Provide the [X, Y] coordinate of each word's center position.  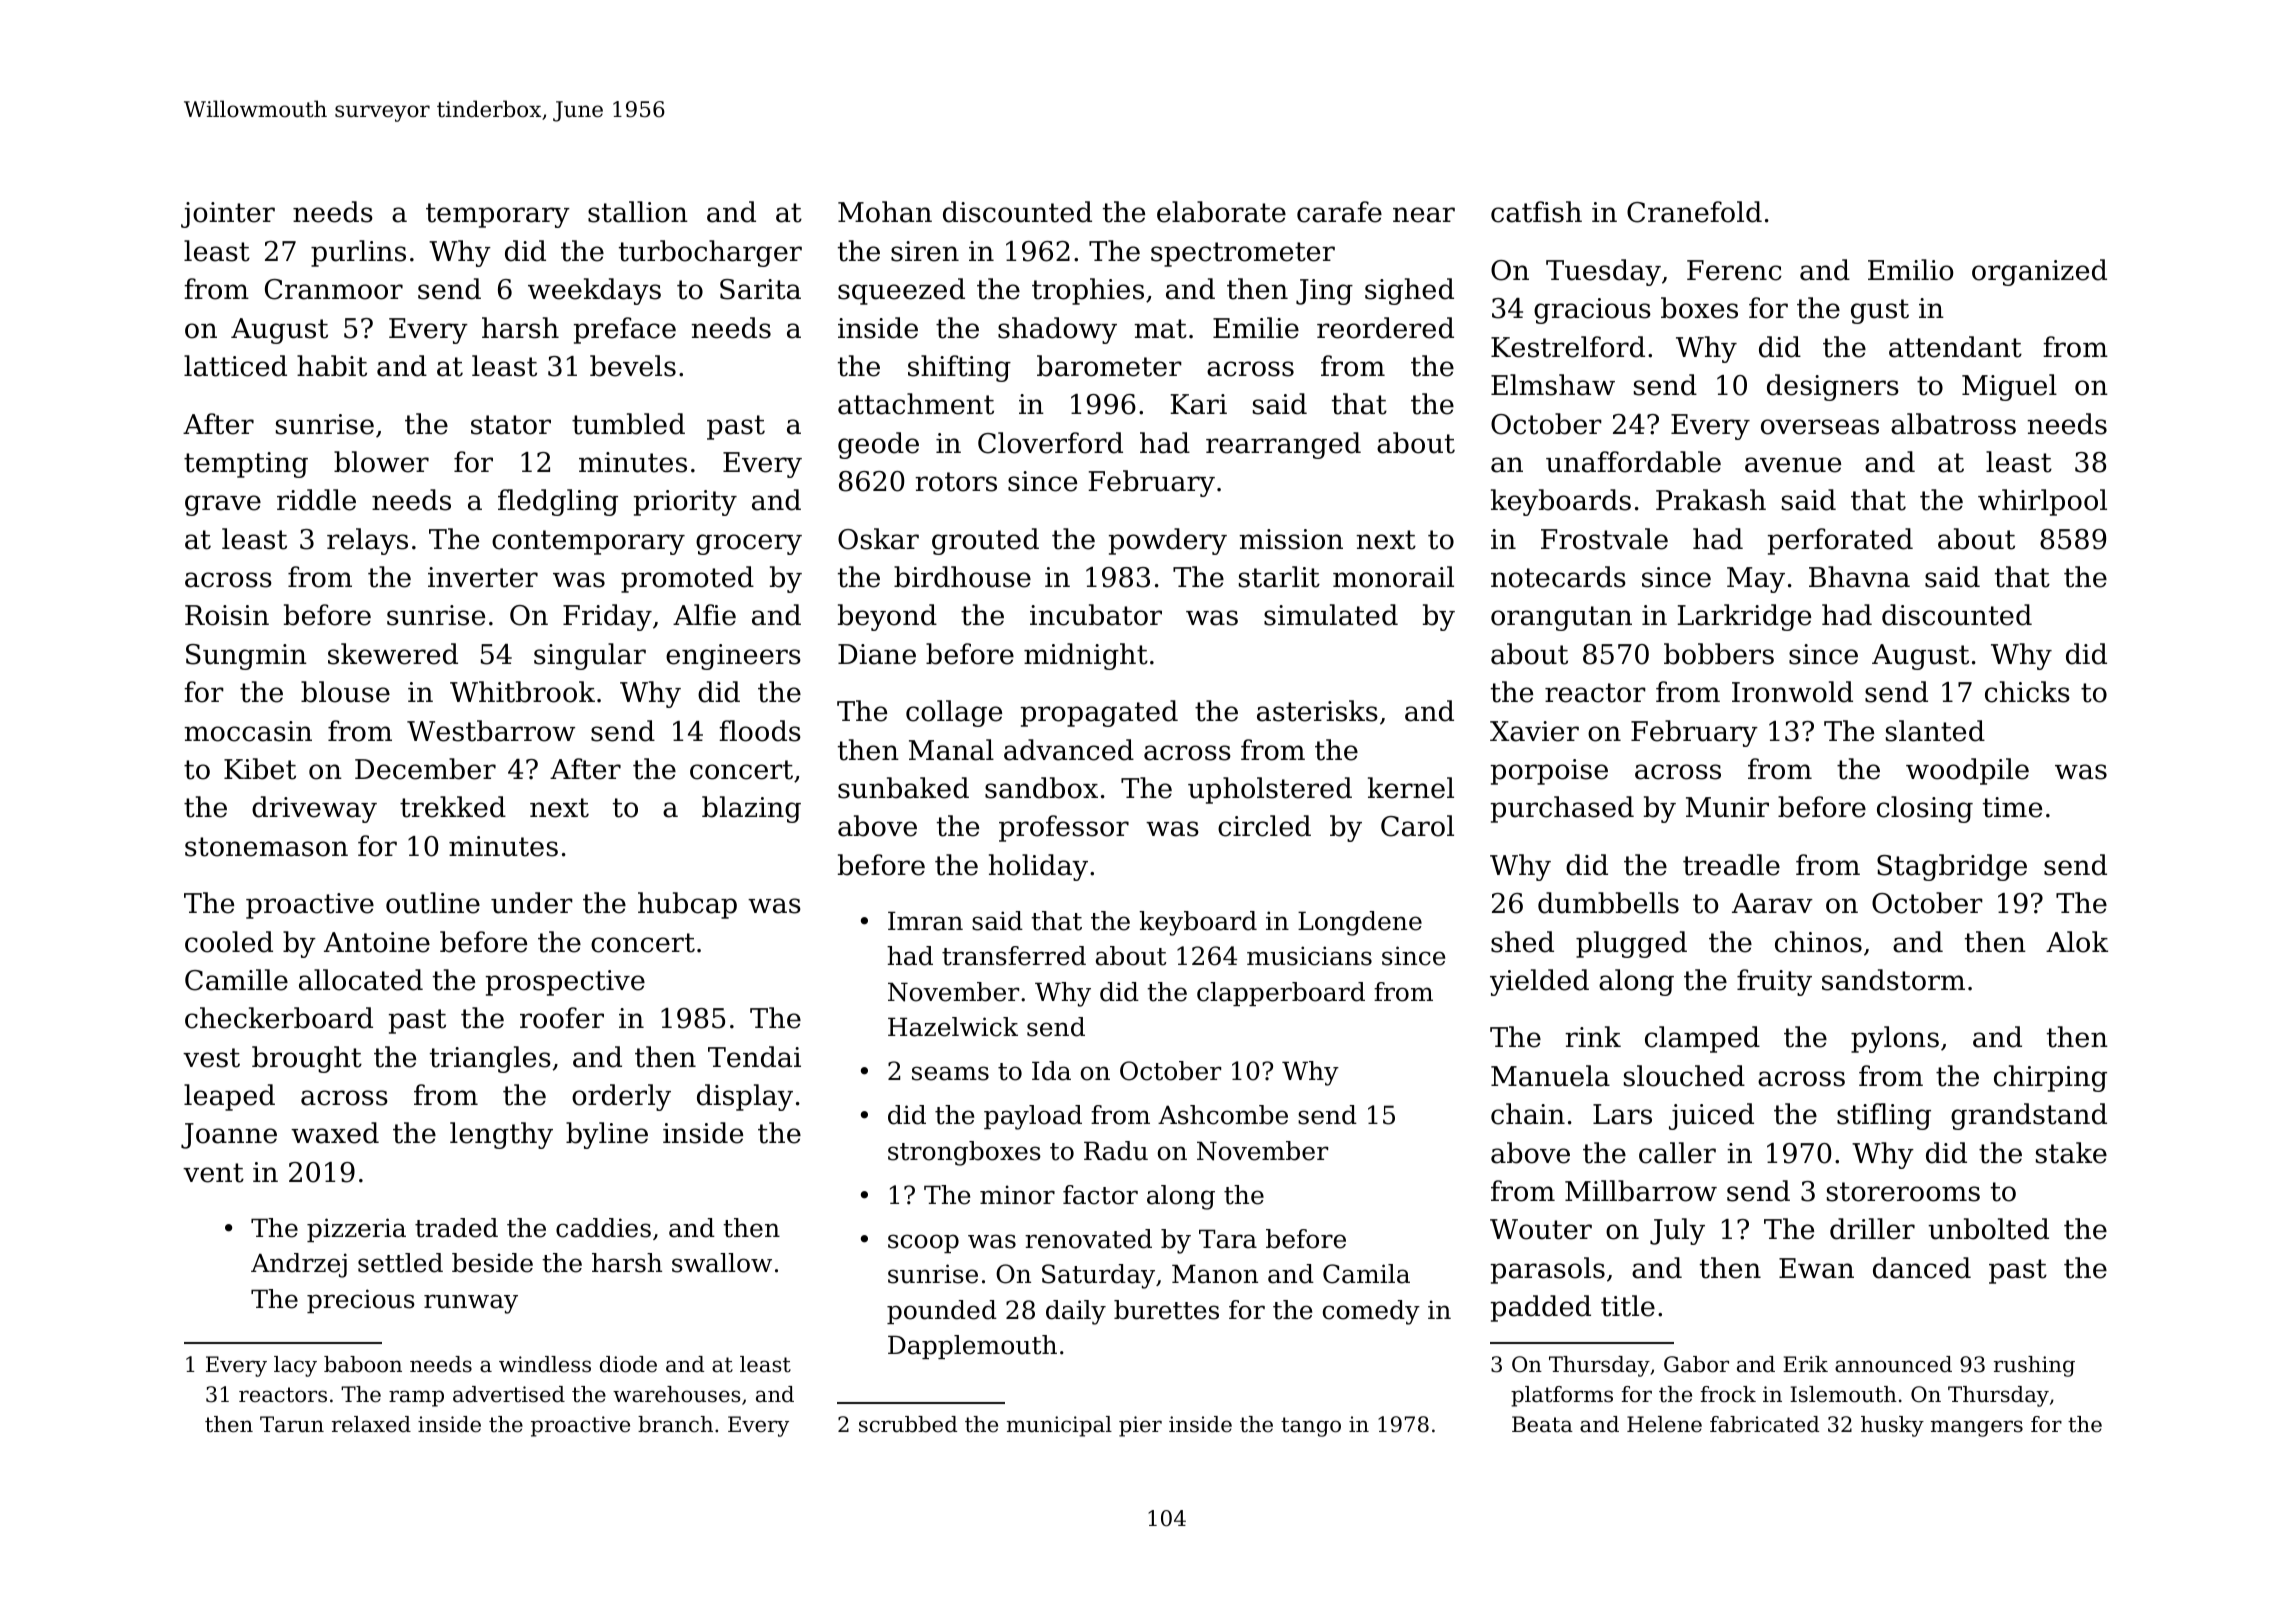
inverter [483, 577]
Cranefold [1694, 212]
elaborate [1221, 212]
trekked [453, 807]
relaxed [371, 1424]
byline [607, 1135]
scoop [923, 1243]
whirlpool [2042, 502]
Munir [1727, 807]
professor [1064, 828]
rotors [956, 482]
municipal [1059, 1426]
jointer [228, 215]
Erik [1805, 1364]
